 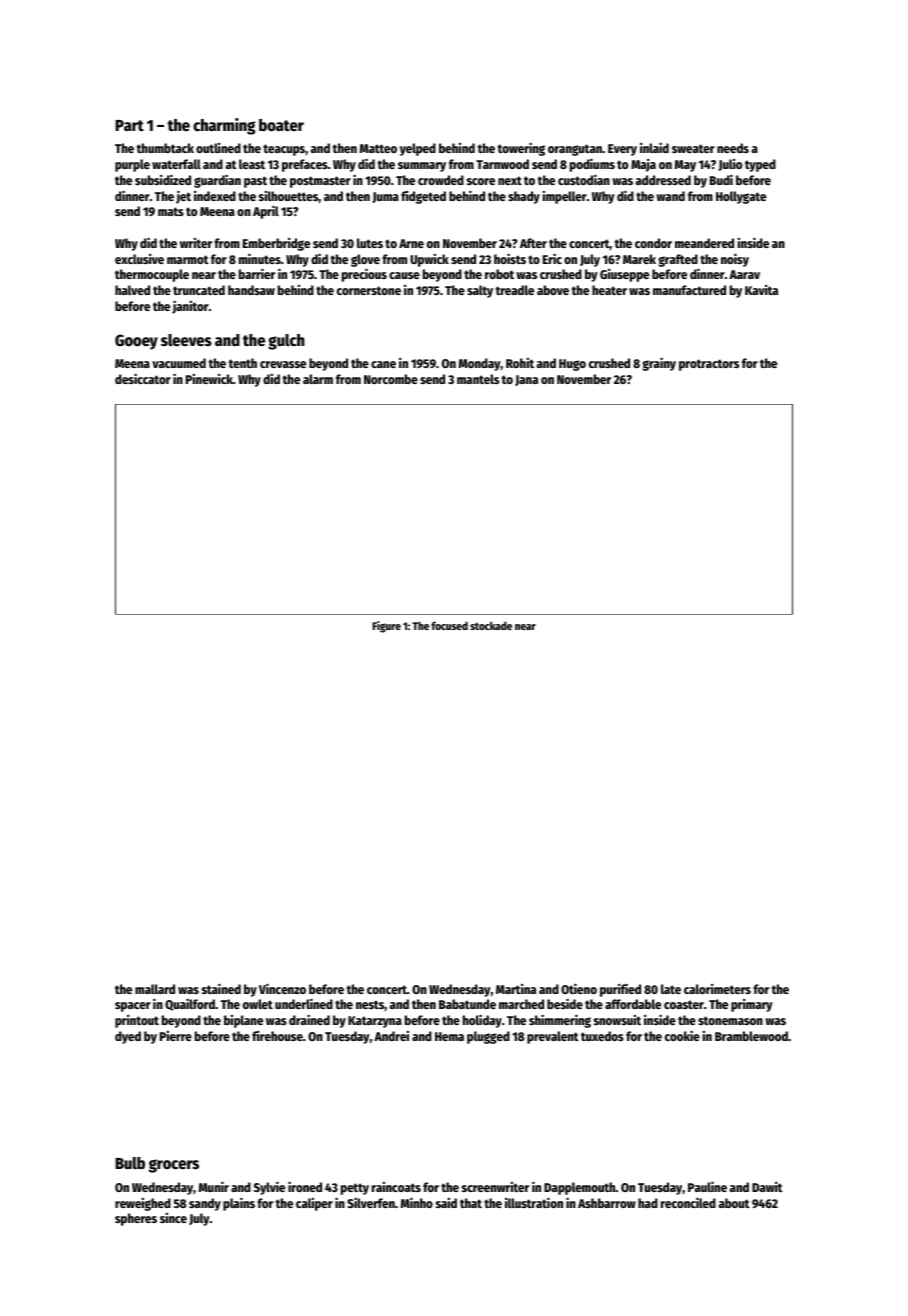 I want to click on caliper, so click(x=314, y=1204).
